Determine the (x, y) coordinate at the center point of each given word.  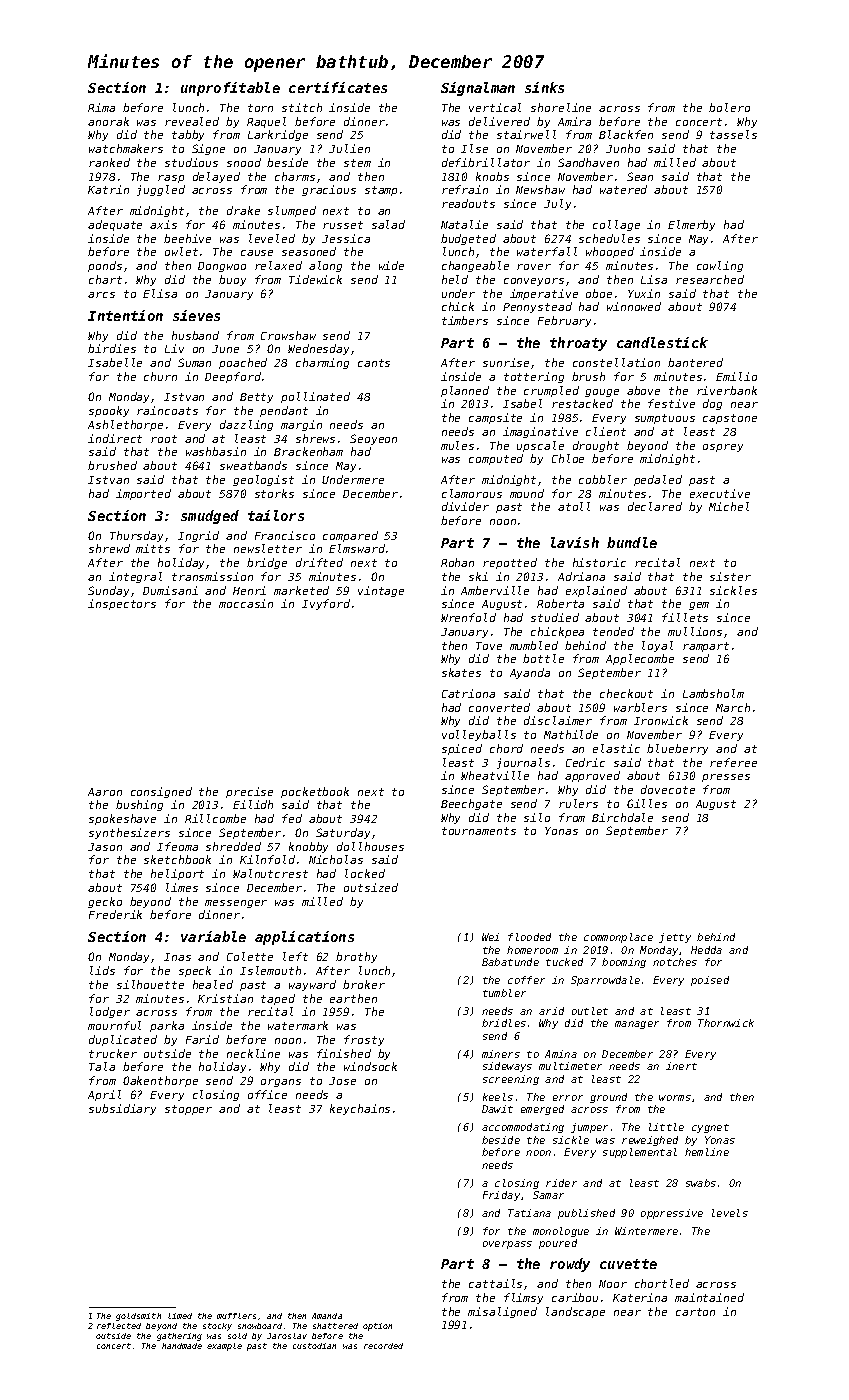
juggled (161, 190)
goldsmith (138, 1317)
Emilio (736, 376)
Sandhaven (588, 162)
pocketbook (315, 792)
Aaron (105, 792)
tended (613, 631)
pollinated (315, 397)
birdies (112, 348)
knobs (492, 176)
